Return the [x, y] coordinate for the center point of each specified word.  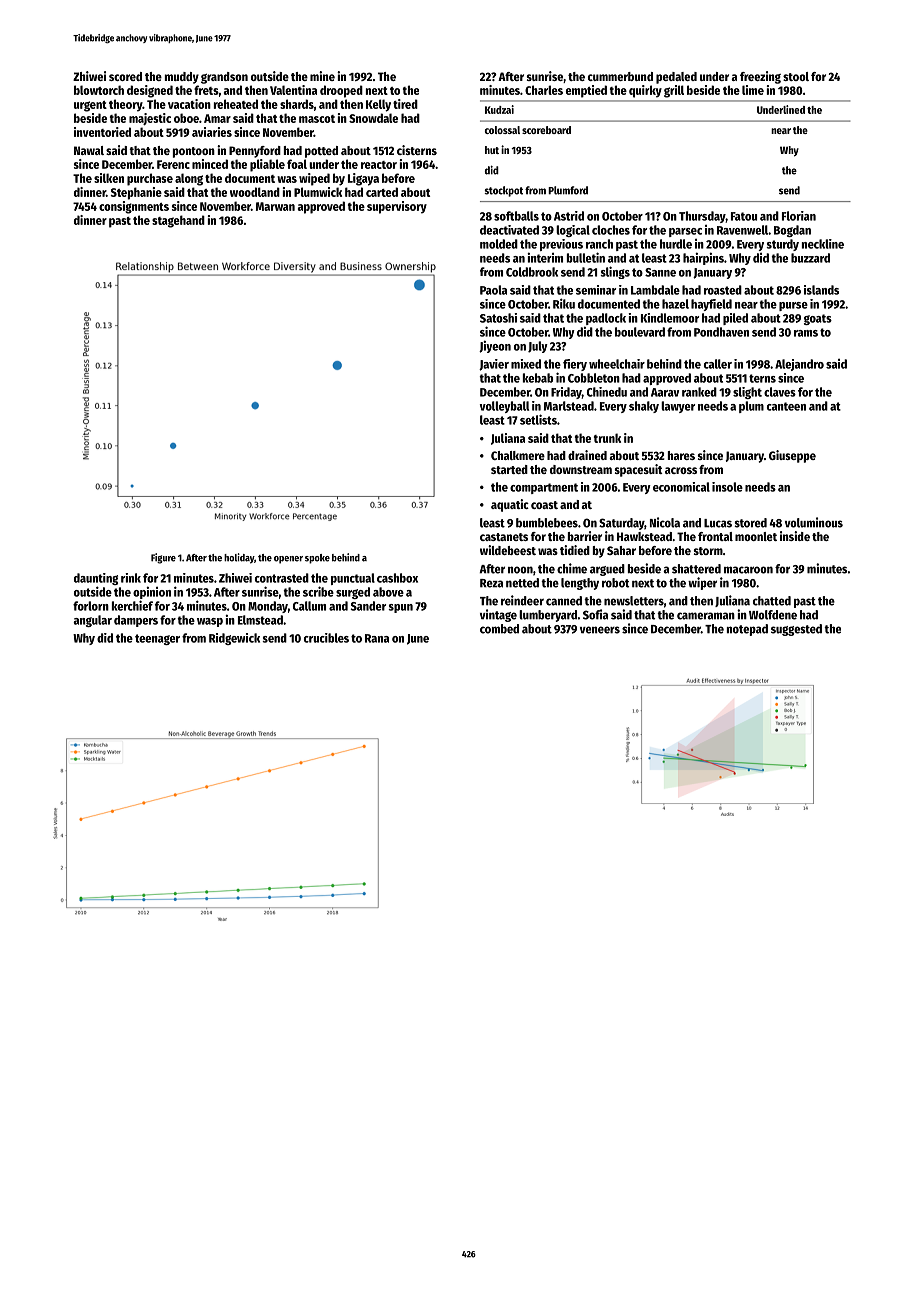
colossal [502, 130]
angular [92, 621]
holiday [239, 558]
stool [796, 76]
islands [821, 290]
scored [125, 76]
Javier [494, 365]
